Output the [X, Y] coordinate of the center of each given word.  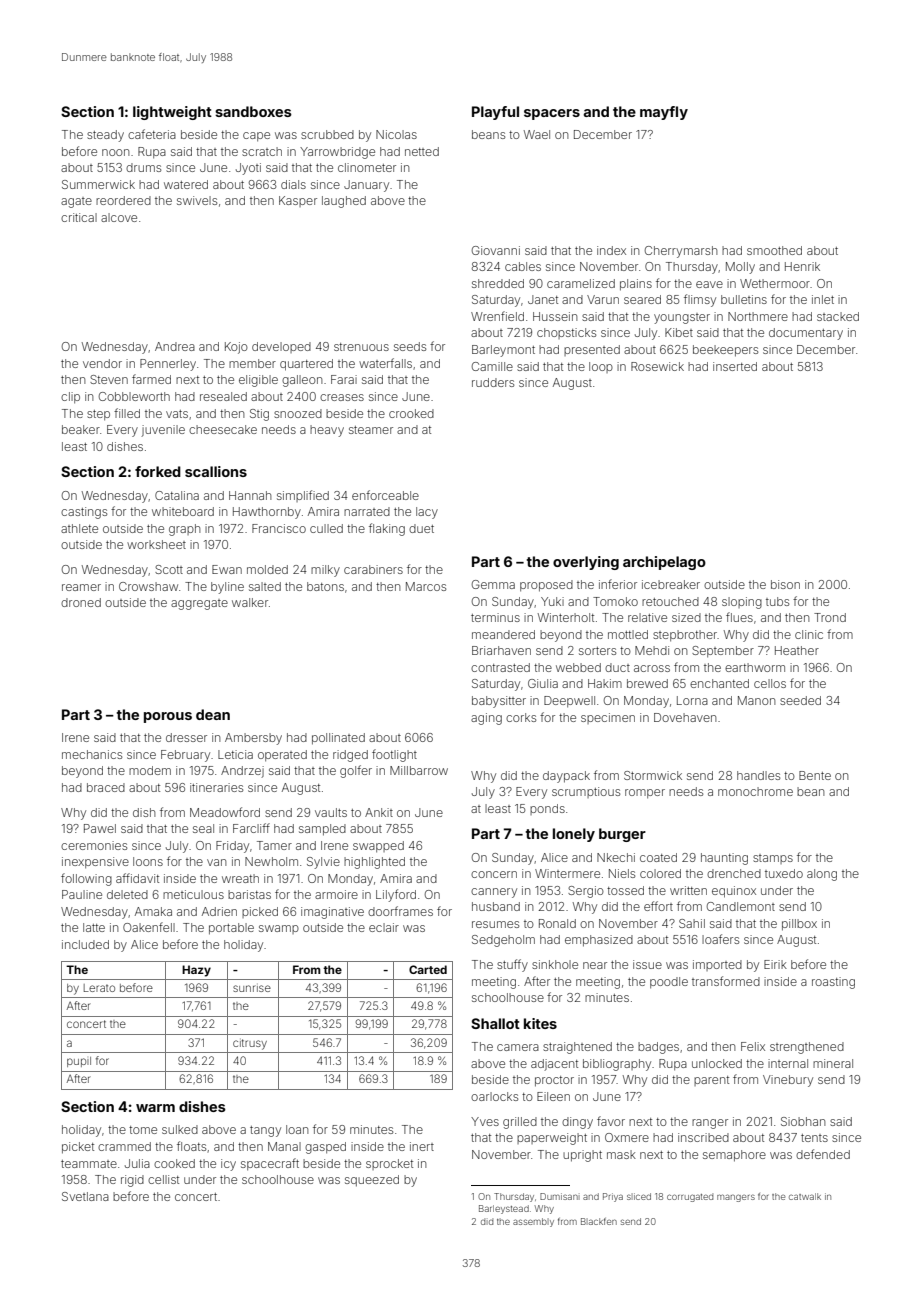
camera [518, 1047]
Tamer [274, 845]
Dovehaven [685, 717]
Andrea [175, 346]
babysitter [499, 702]
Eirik [775, 964]
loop [601, 367]
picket [78, 1148]
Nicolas [396, 134]
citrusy [250, 1044]
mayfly [664, 113]
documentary [806, 334]
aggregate [199, 604]
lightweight [172, 113]
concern [494, 874]
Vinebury [788, 1081]
